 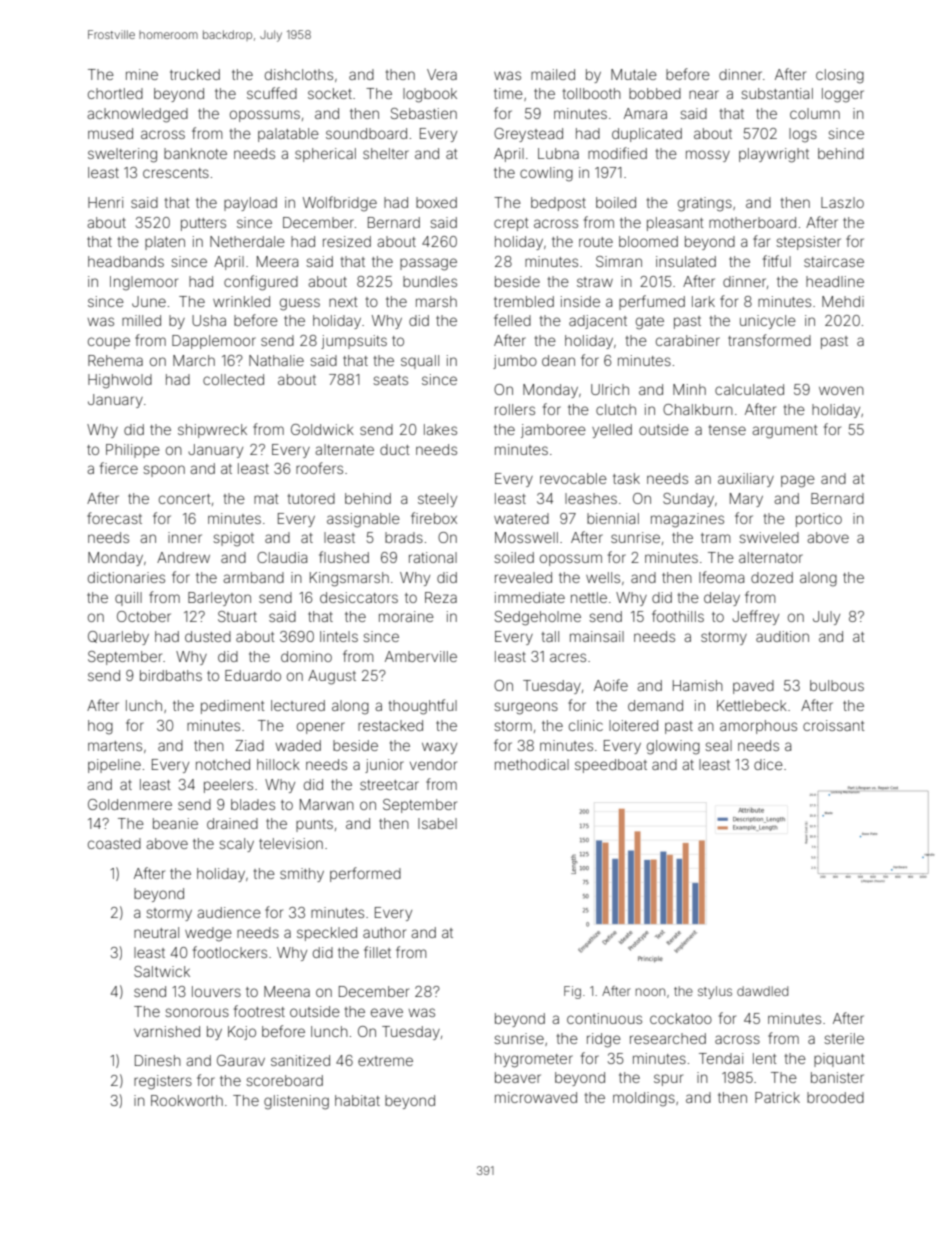 I want to click on methodical, so click(x=532, y=764).
